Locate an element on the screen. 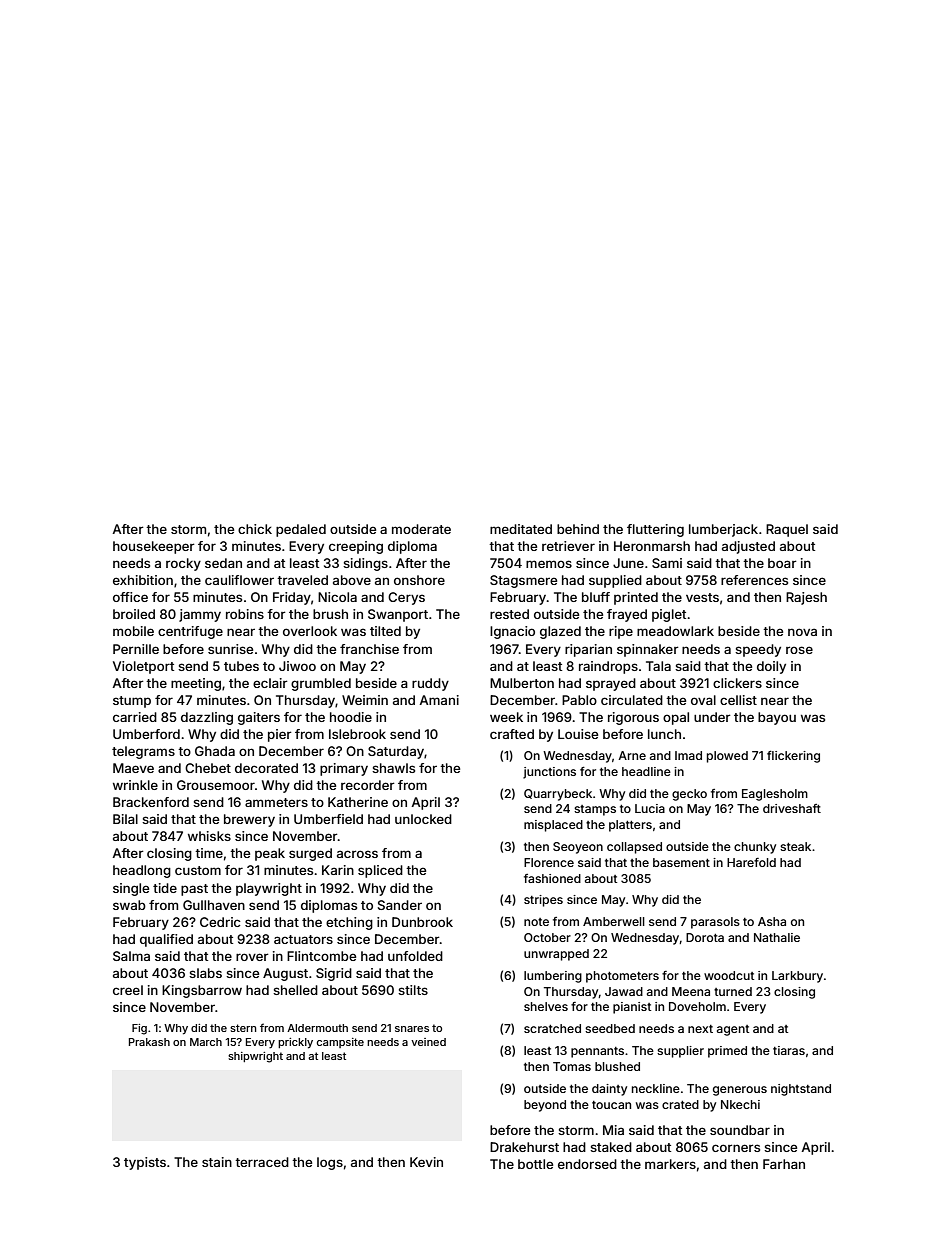  qualified is located at coordinates (166, 940).
